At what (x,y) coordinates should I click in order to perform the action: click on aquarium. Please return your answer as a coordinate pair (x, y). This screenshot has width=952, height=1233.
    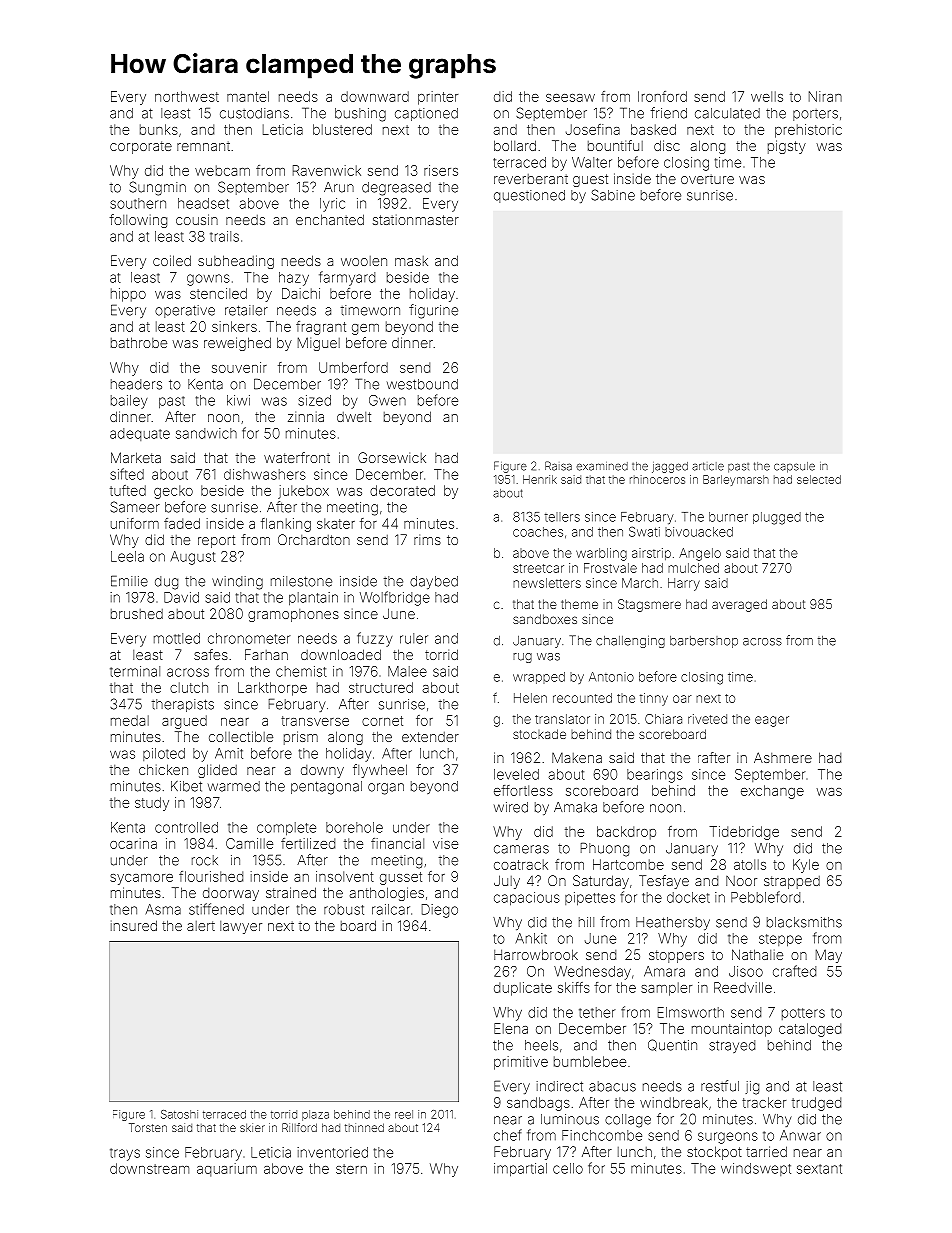
    Looking at the image, I should click on (227, 1170).
